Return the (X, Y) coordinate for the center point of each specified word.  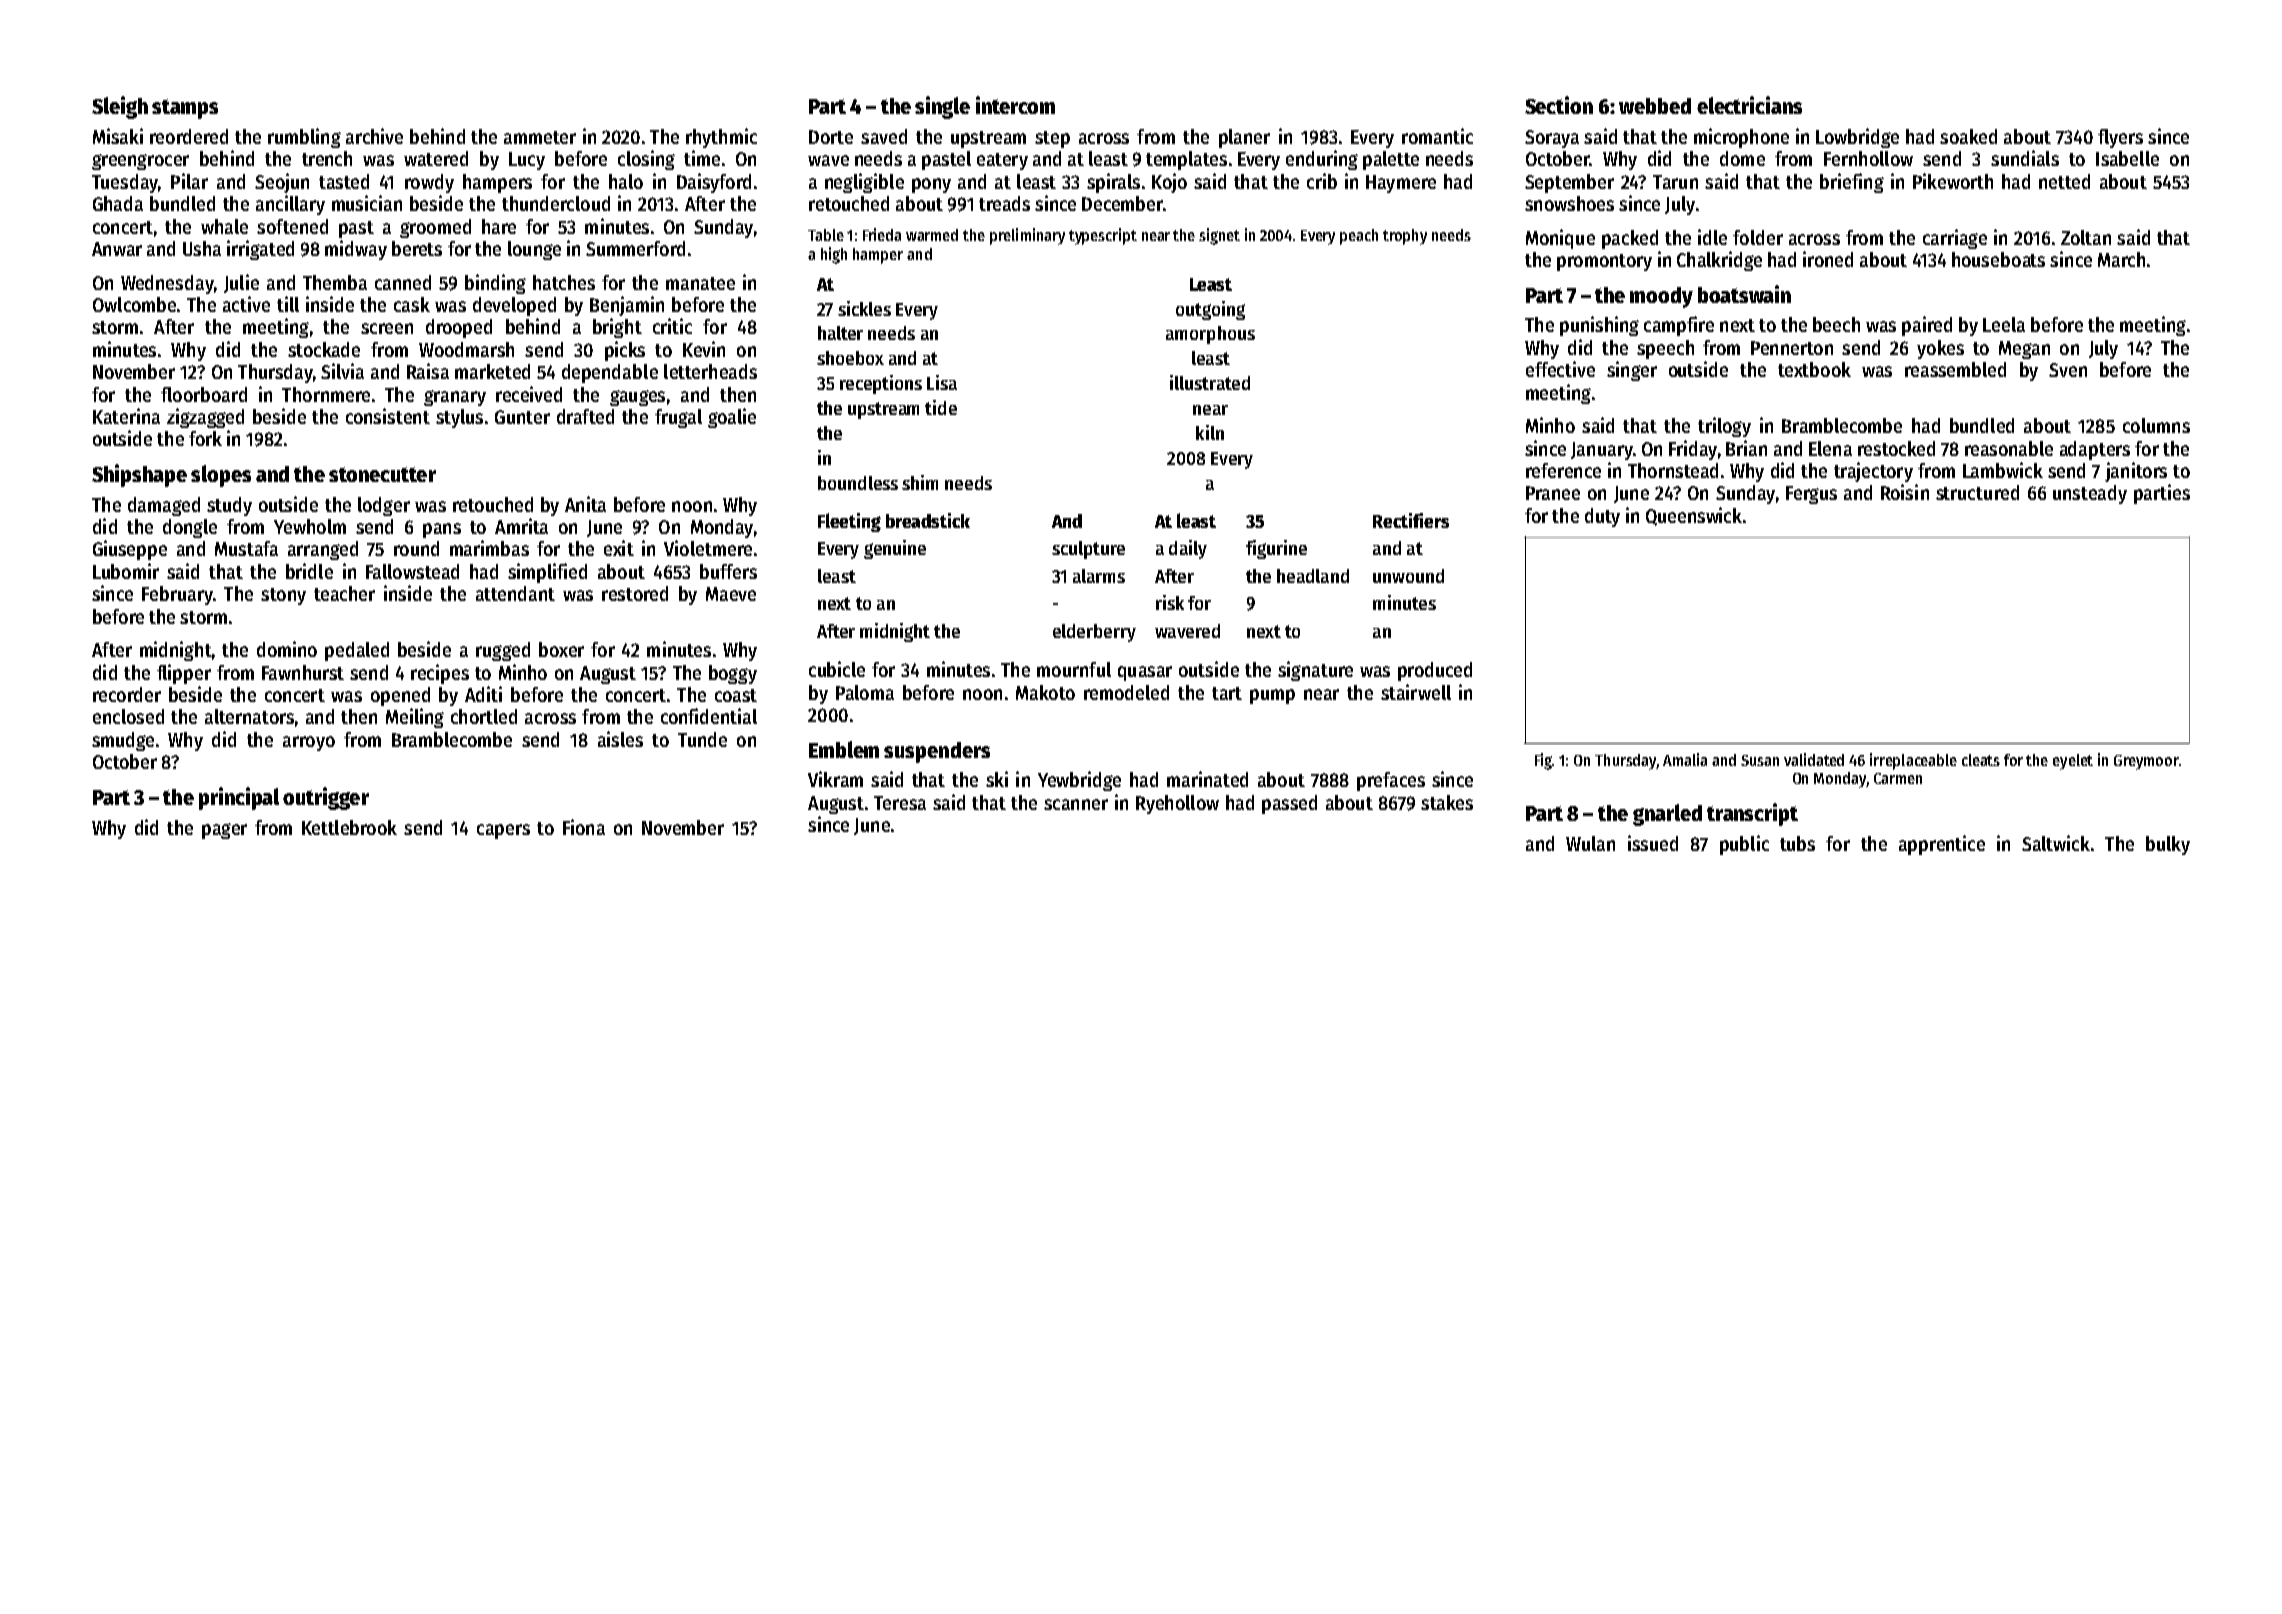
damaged (164, 506)
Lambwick (2003, 470)
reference (1563, 470)
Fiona (584, 827)
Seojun (282, 183)
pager (224, 831)
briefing (1852, 183)
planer (1244, 138)
